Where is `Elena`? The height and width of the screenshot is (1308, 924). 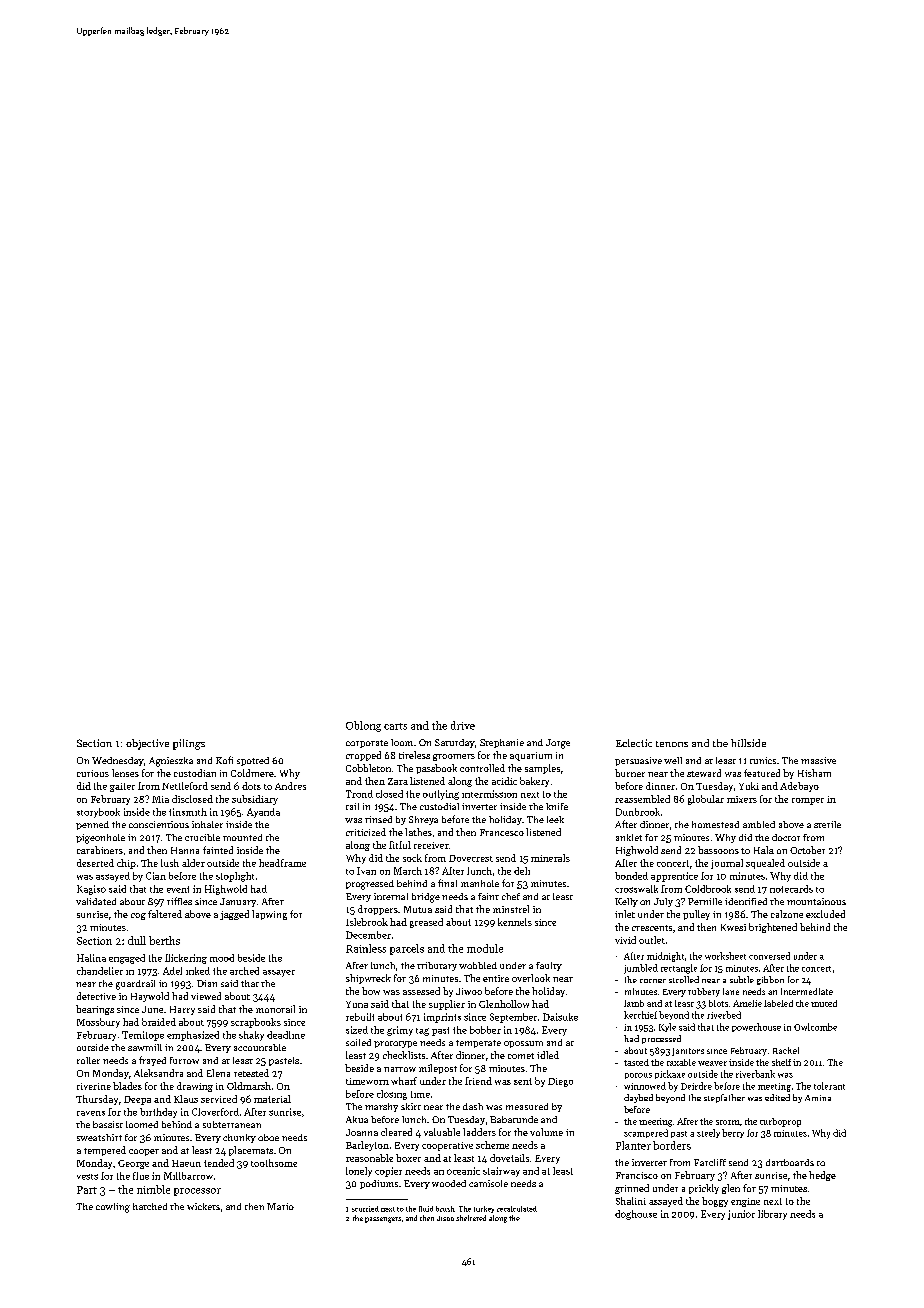 Elena is located at coordinates (218, 1073).
